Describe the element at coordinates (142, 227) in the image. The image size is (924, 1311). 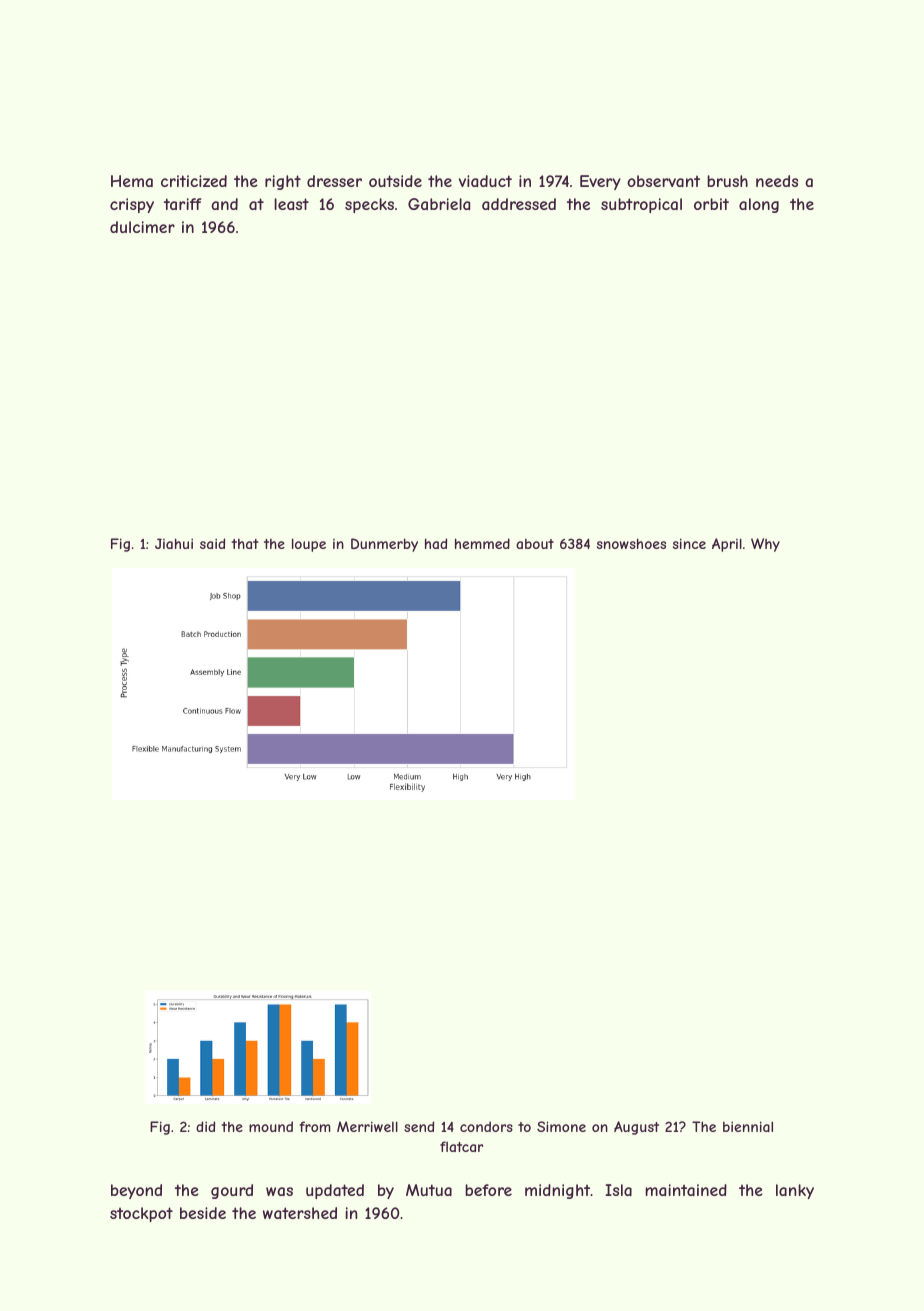
I see `dulcimer` at that location.
